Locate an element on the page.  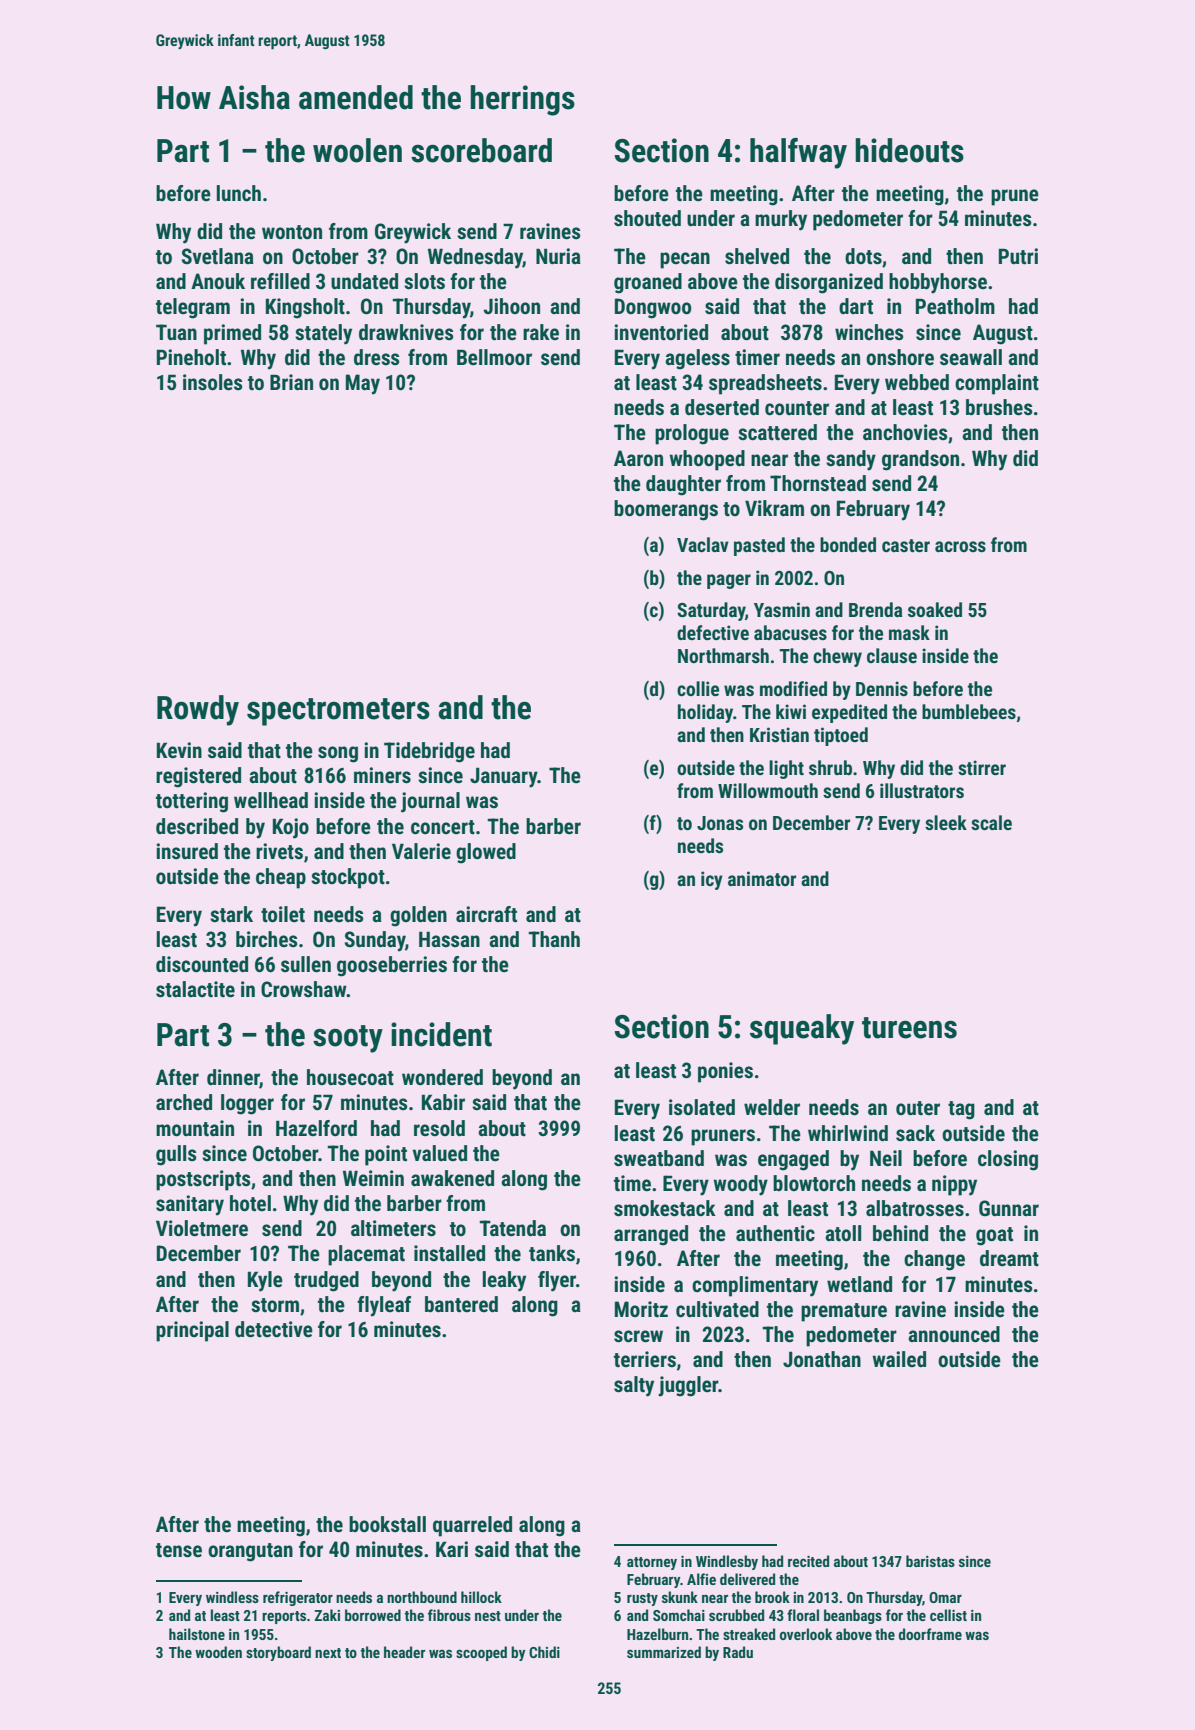
Crowshaw is located at coordinates (304, 989).
